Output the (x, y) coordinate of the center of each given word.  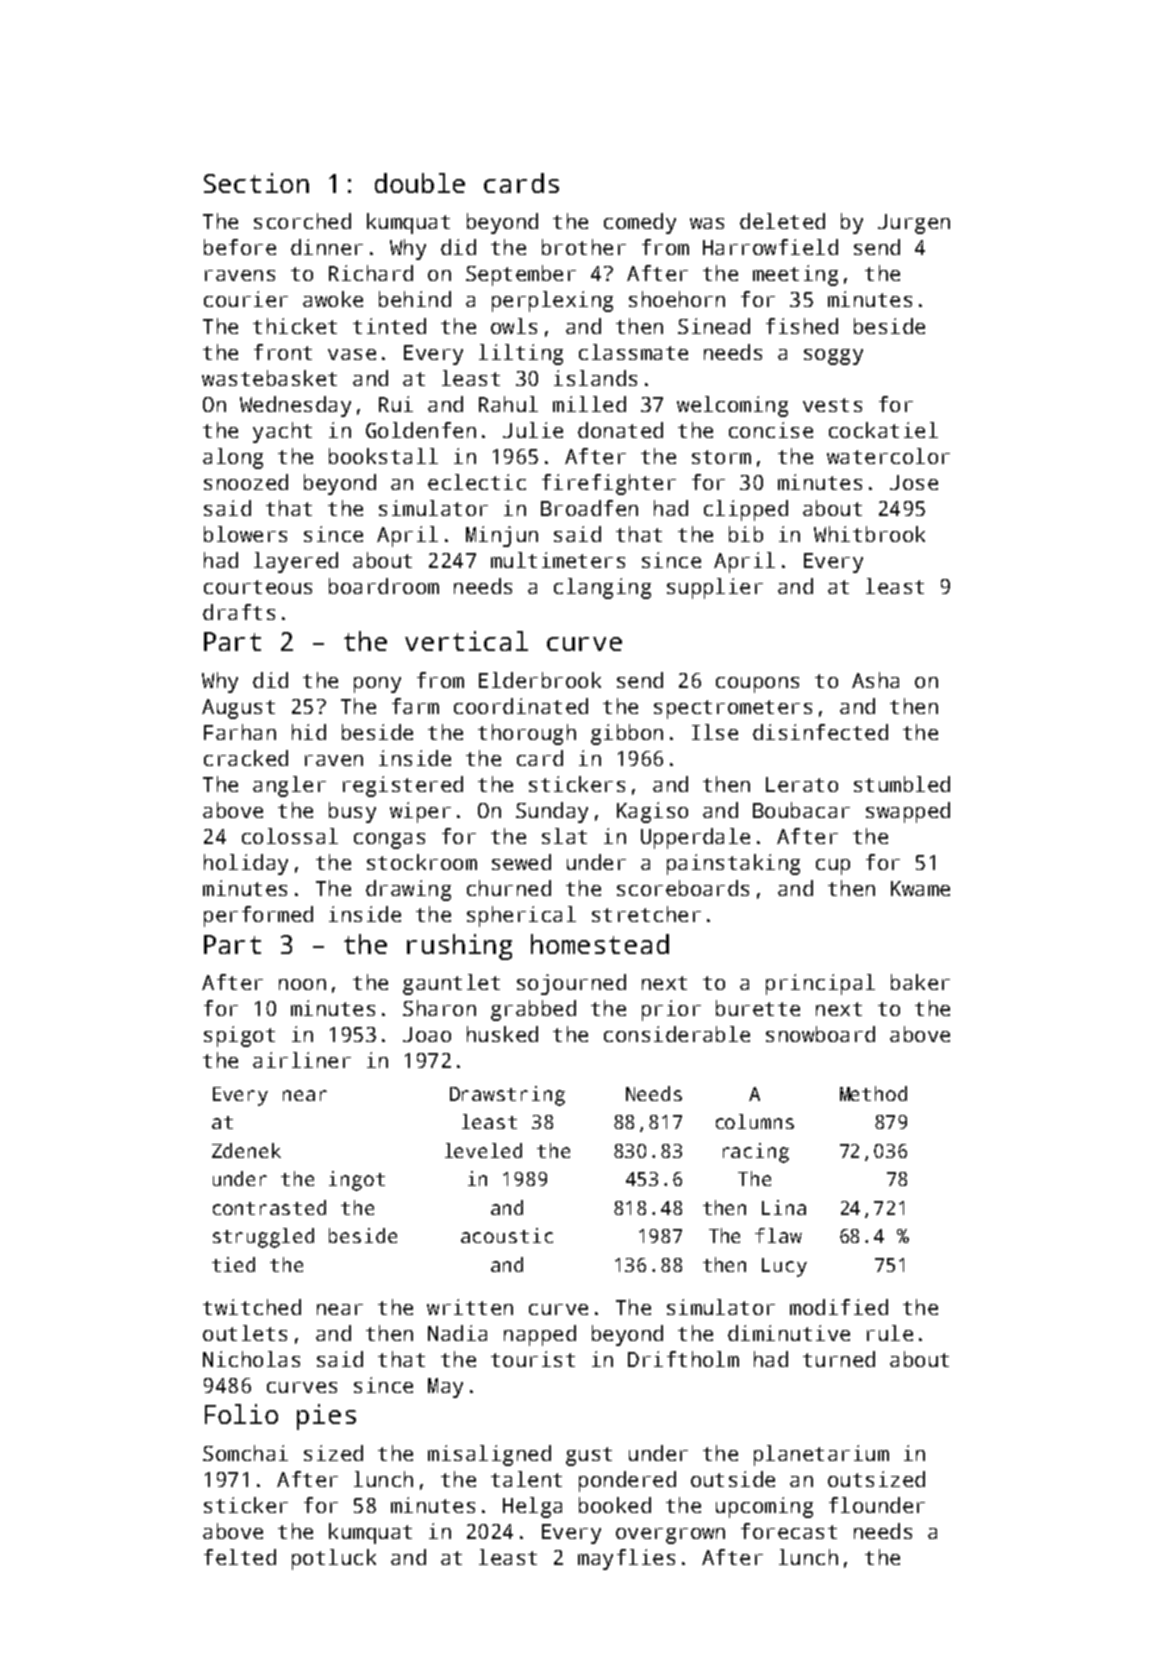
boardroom (384, 586)
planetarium (821, 1455)
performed (258, 916)
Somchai (245, 1453)
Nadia (457, 1333)
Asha (875, 680)
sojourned (571, 984)
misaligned (489, 1455)
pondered (627, 1481)
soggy (833, 357)
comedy (640, 223)
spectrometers (733, 709)
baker (920, 982)
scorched (302, 221)
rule (890, 1333)
